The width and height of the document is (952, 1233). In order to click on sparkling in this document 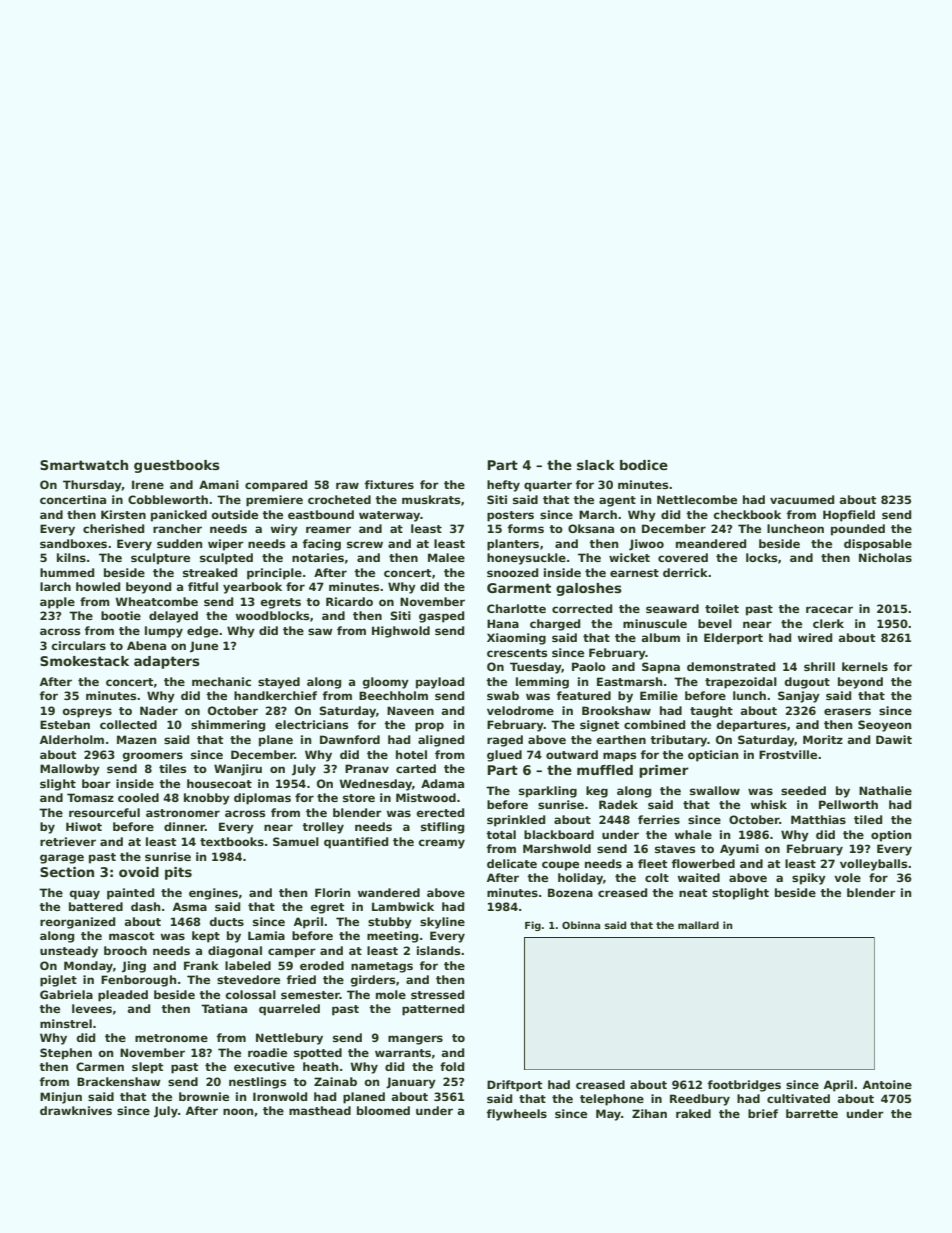, I will do `click(548, 792)`.
